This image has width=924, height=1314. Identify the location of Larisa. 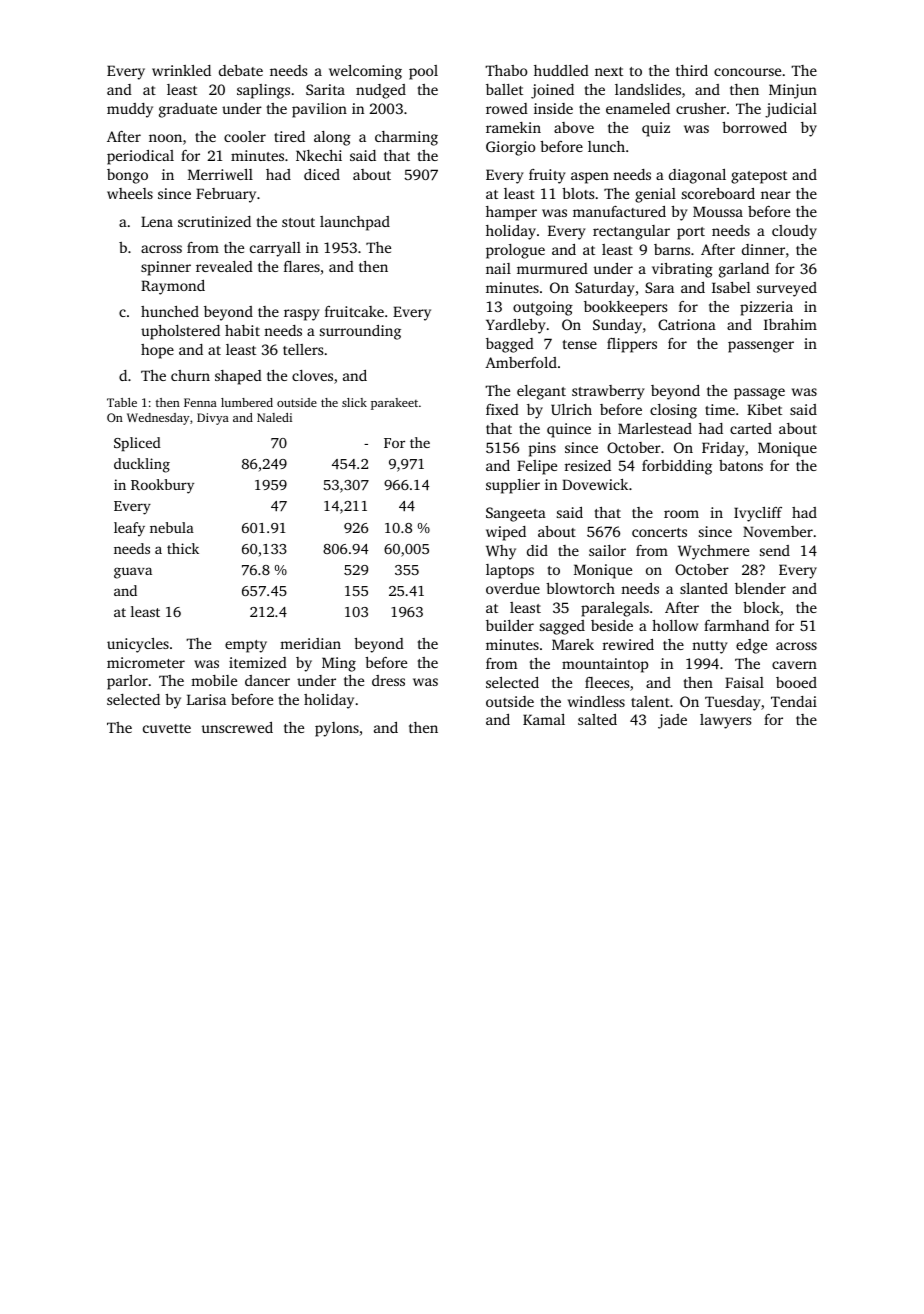
(206, 699).
